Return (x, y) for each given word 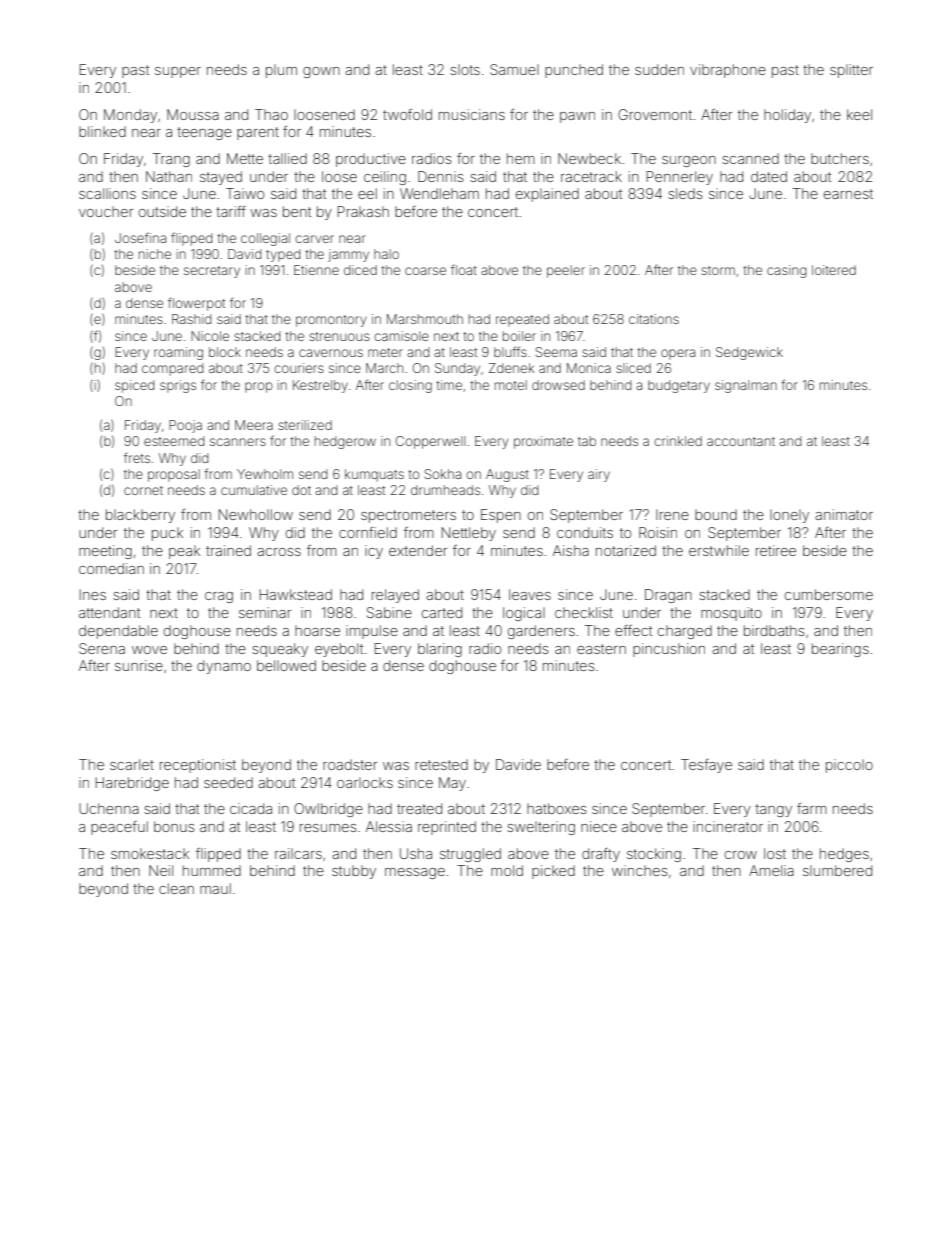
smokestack (150, 853)
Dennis (441, 176)
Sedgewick (749, 353)
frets (137, 458)
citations (654, 319)
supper (178, 72)
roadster (350, 764)
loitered (834, 270)
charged (685, 632)
